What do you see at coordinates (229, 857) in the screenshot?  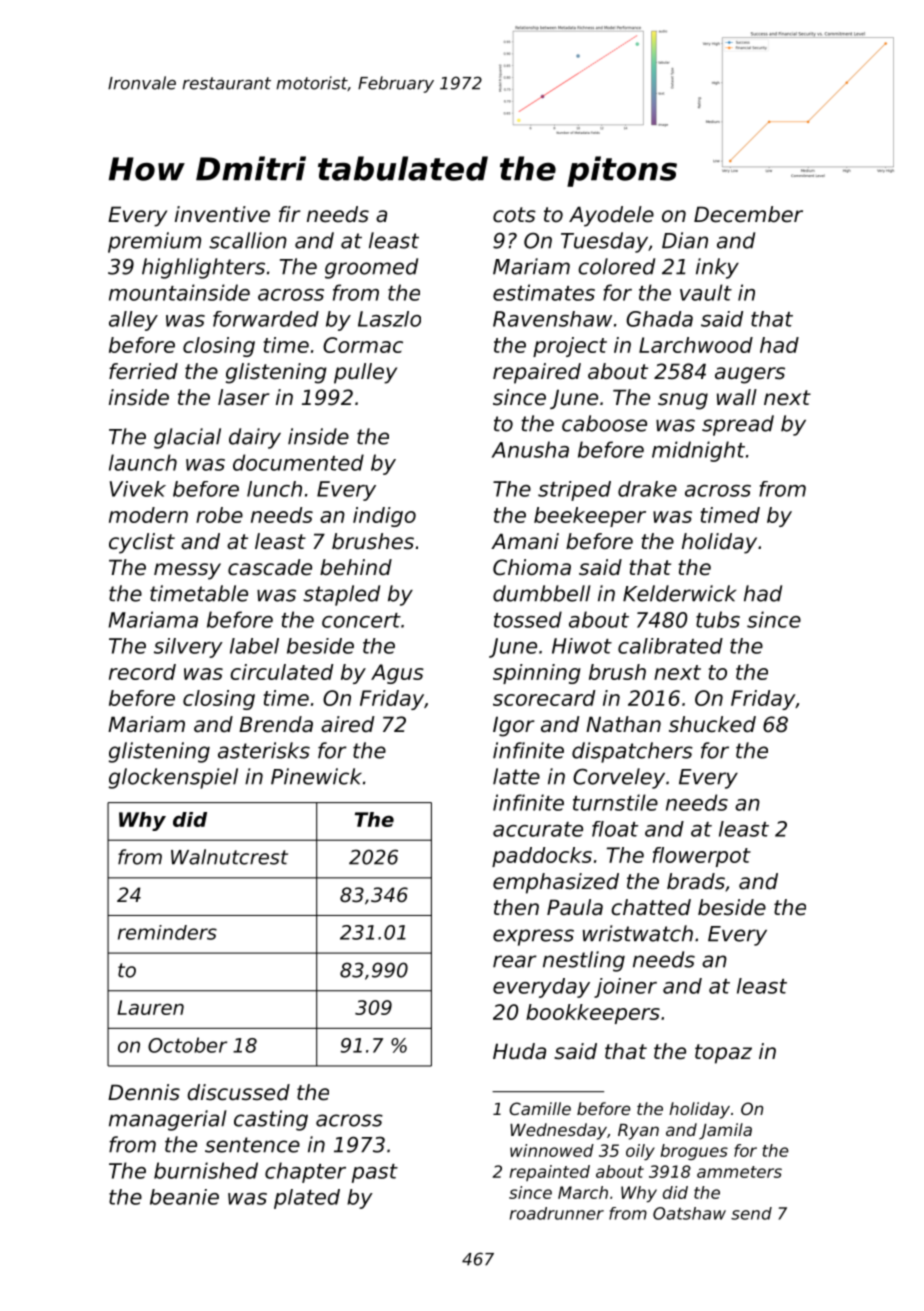 I see `Walnutcrest` at bounding box center [229, 857].
